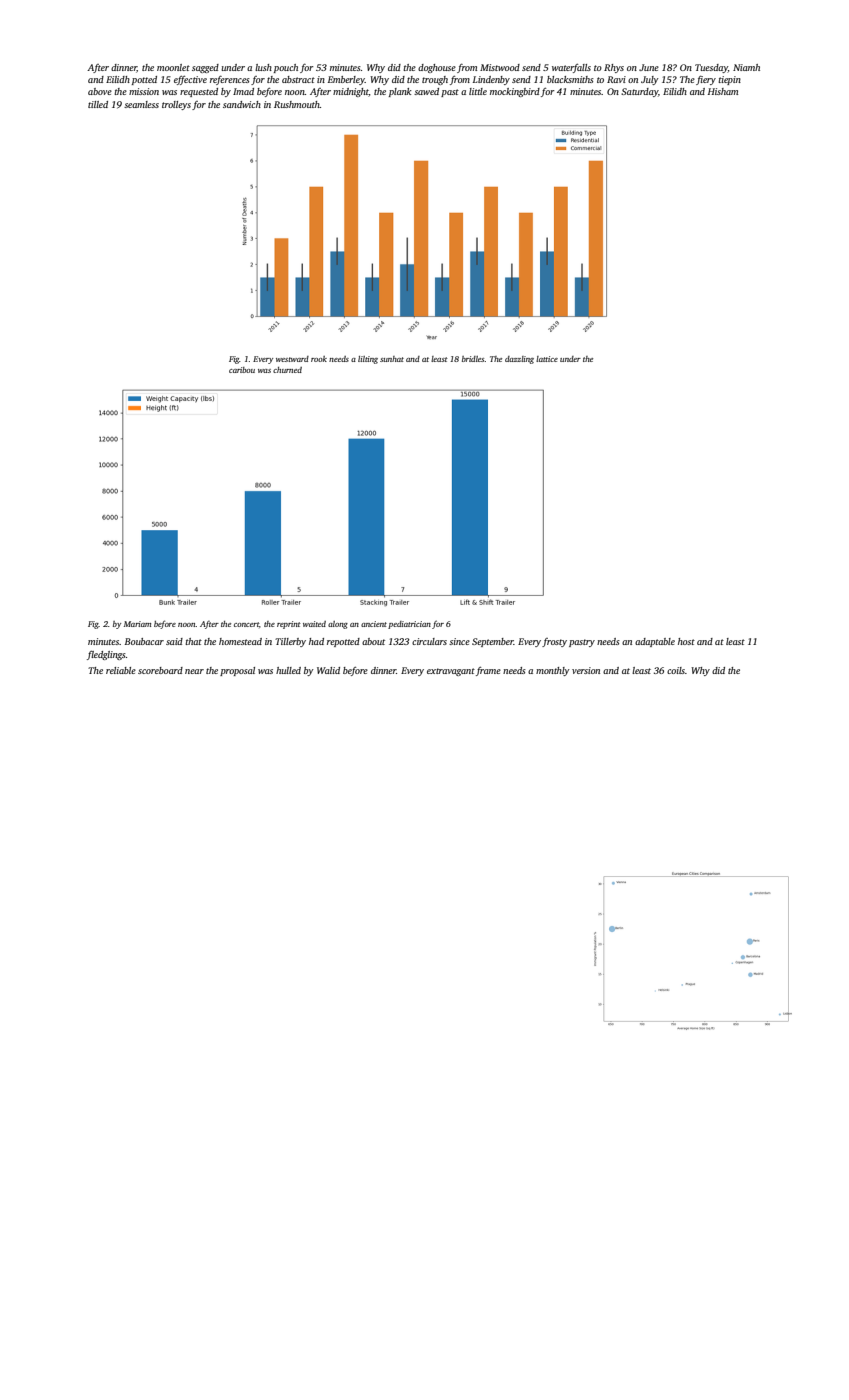 The width and height of the image is (849, 1400). Describe the element at coordinates (173, 67) in the image. I see `moonlet` at that location.
